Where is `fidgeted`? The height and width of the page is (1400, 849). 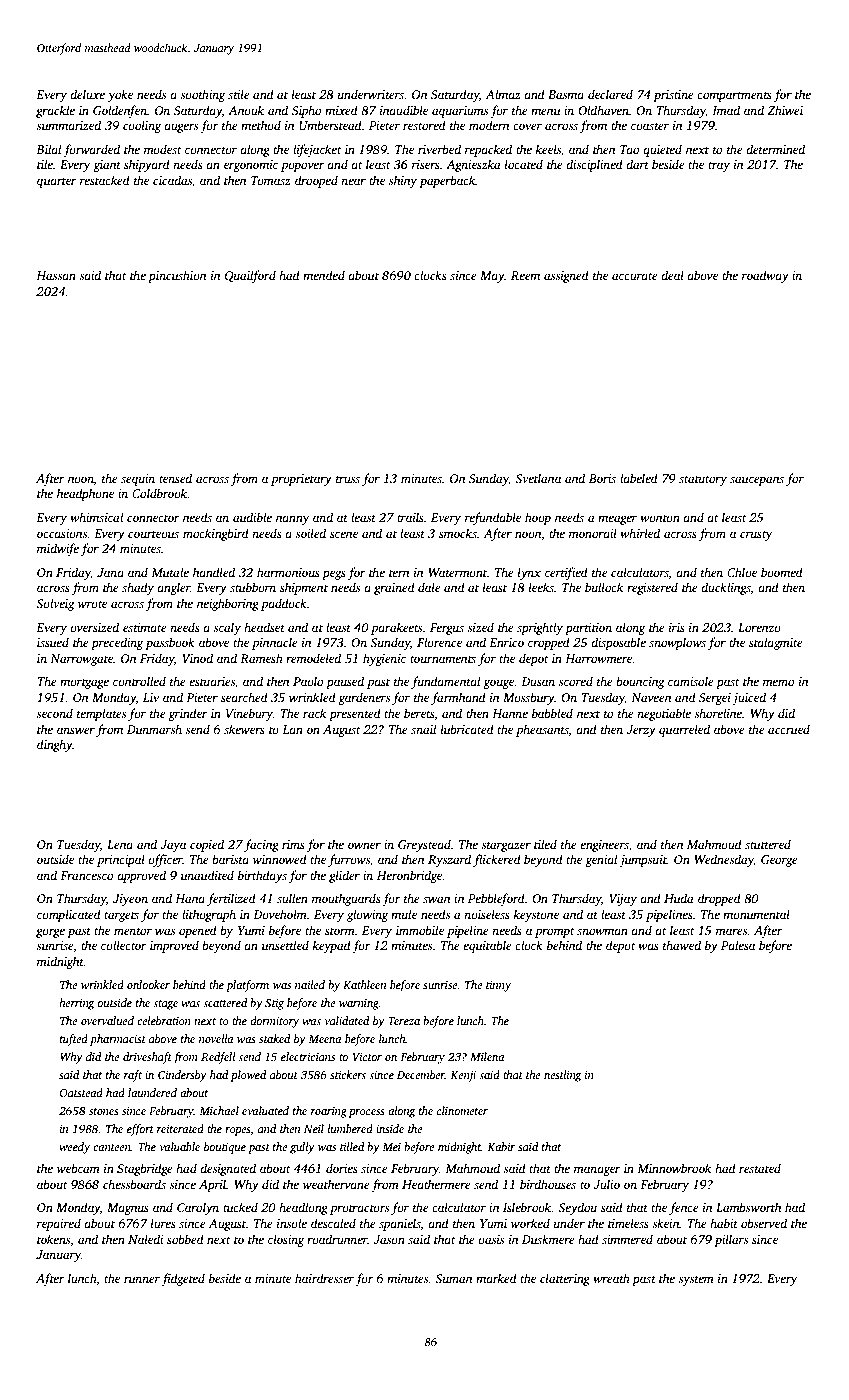 fidgeted is located at coordinates (183, 1279).
